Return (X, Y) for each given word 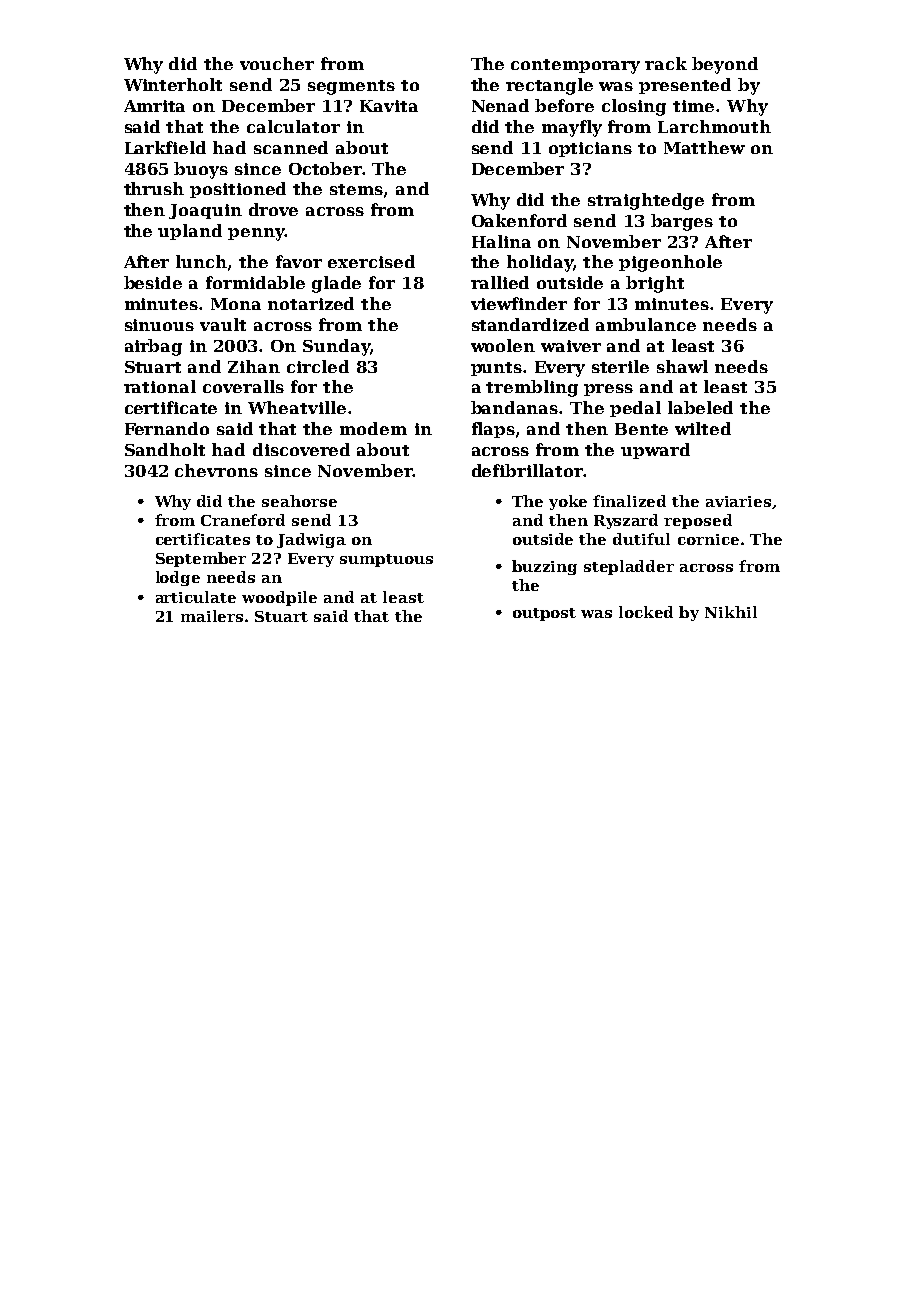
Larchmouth (714, 126)
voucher (277, 63)
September (201, 559)
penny (256, 234)
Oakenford (519, 220)
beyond (725, 65)
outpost (544, 614)
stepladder (629, 567)
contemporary (575, 66)
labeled (700, 407)
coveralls (243, 386)
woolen (503, 345)
